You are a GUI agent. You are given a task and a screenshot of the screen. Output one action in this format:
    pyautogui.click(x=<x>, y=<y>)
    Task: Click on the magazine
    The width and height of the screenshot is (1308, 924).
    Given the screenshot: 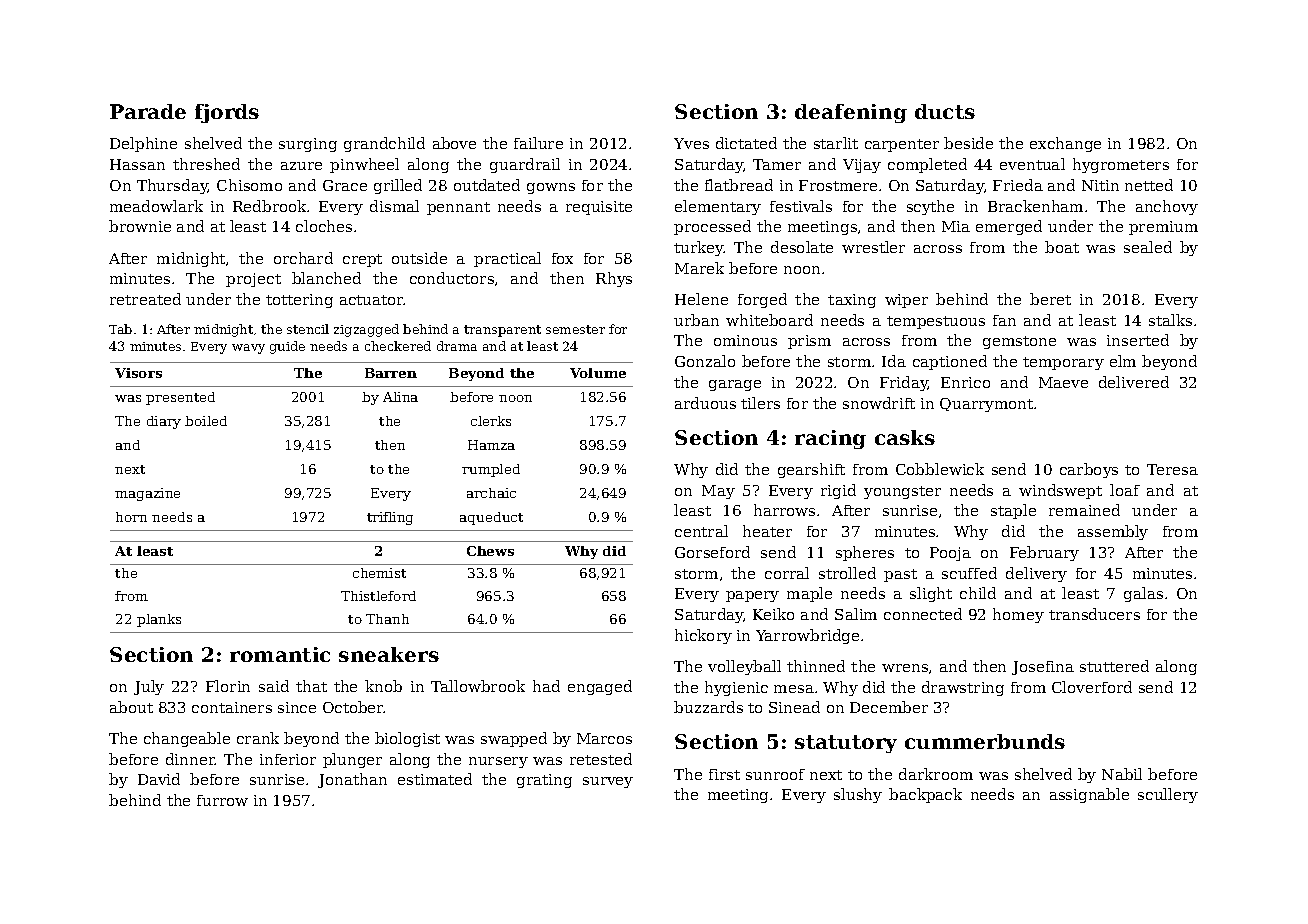 What is the action you would take?
    pyautogui.click(x=147, y=494)
